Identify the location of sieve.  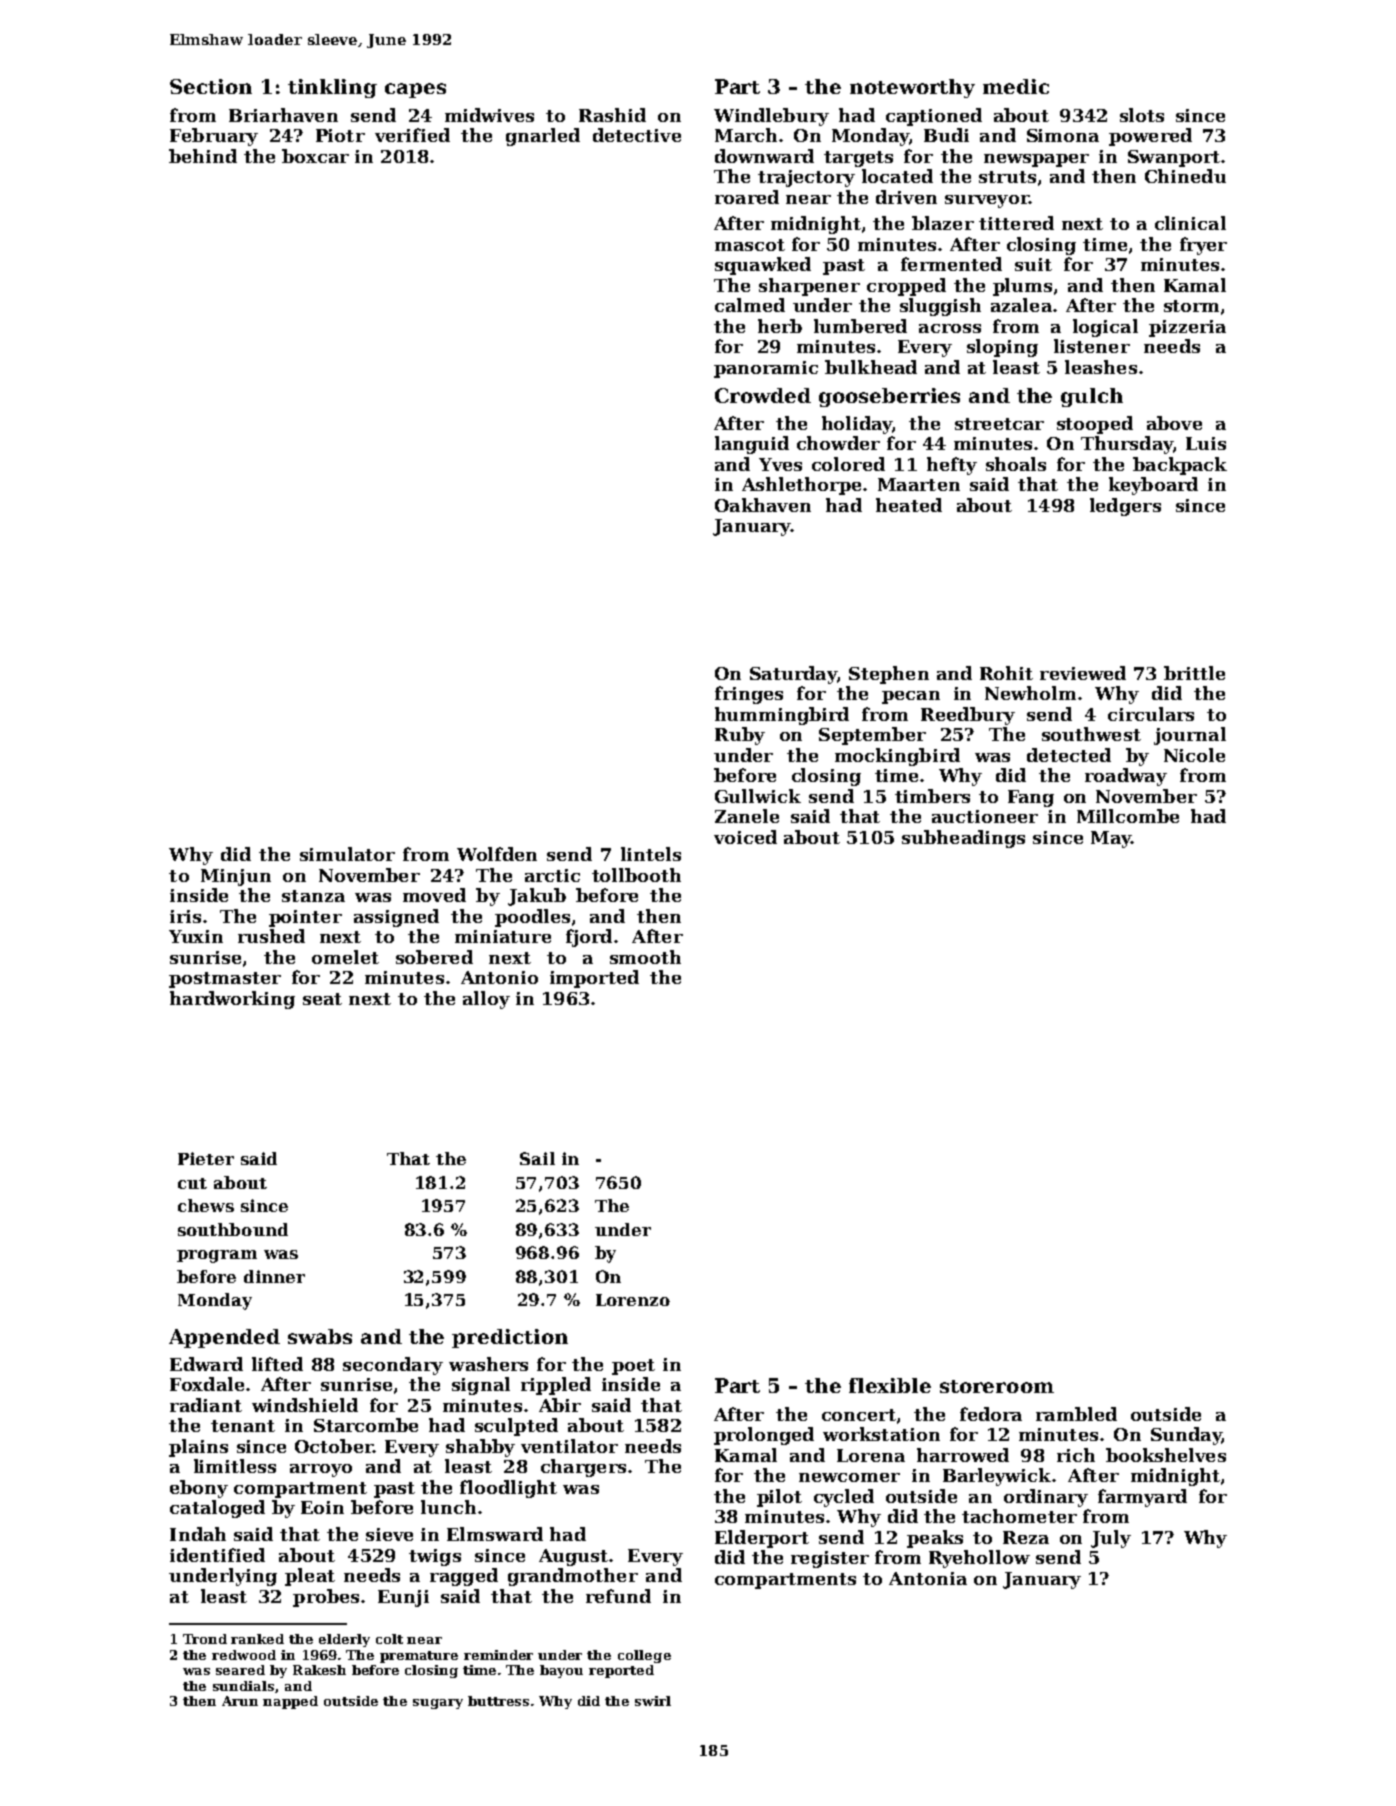
(389, 1534).
